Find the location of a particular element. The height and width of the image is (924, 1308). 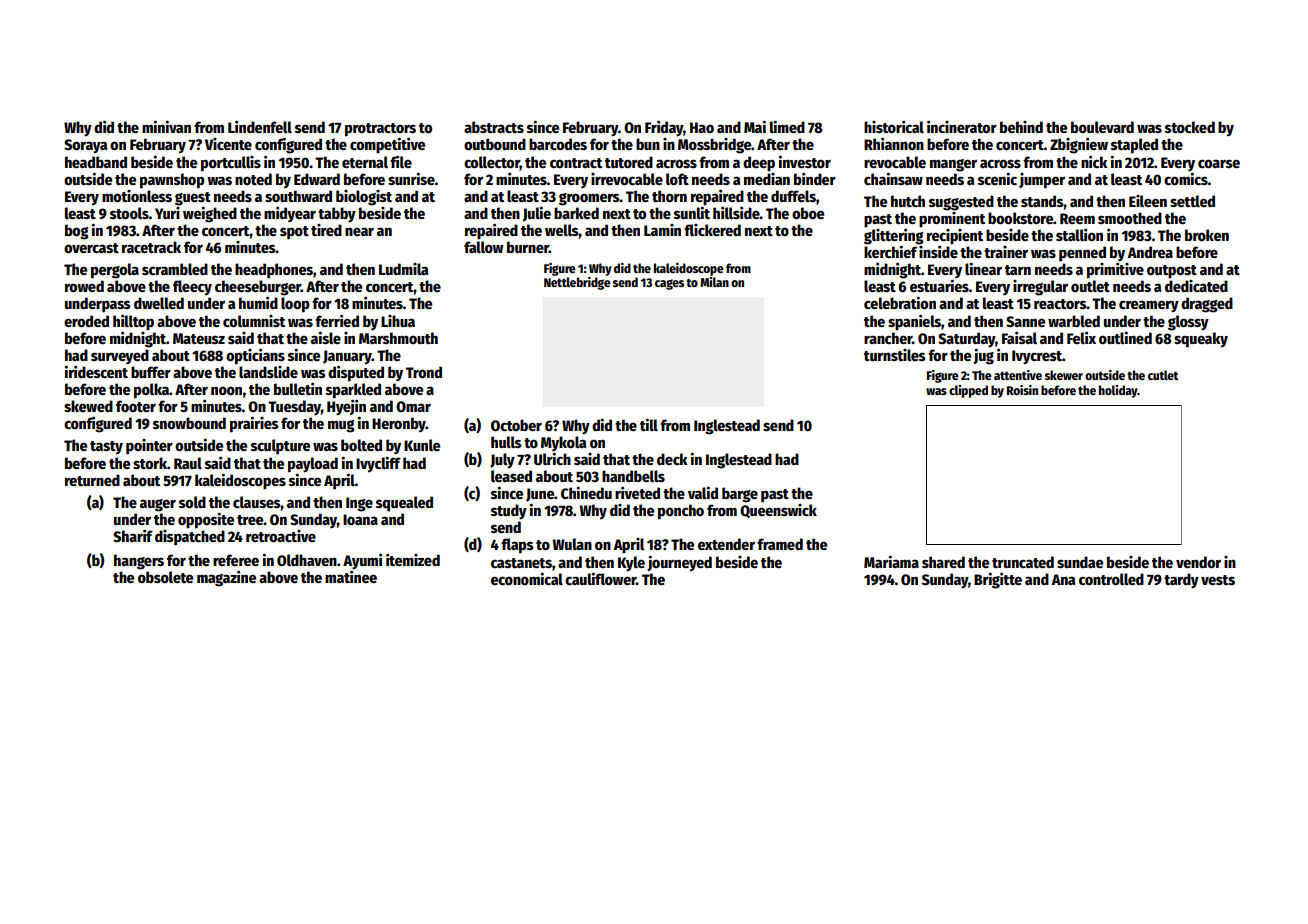

study is located at coordinates (509, 512).
